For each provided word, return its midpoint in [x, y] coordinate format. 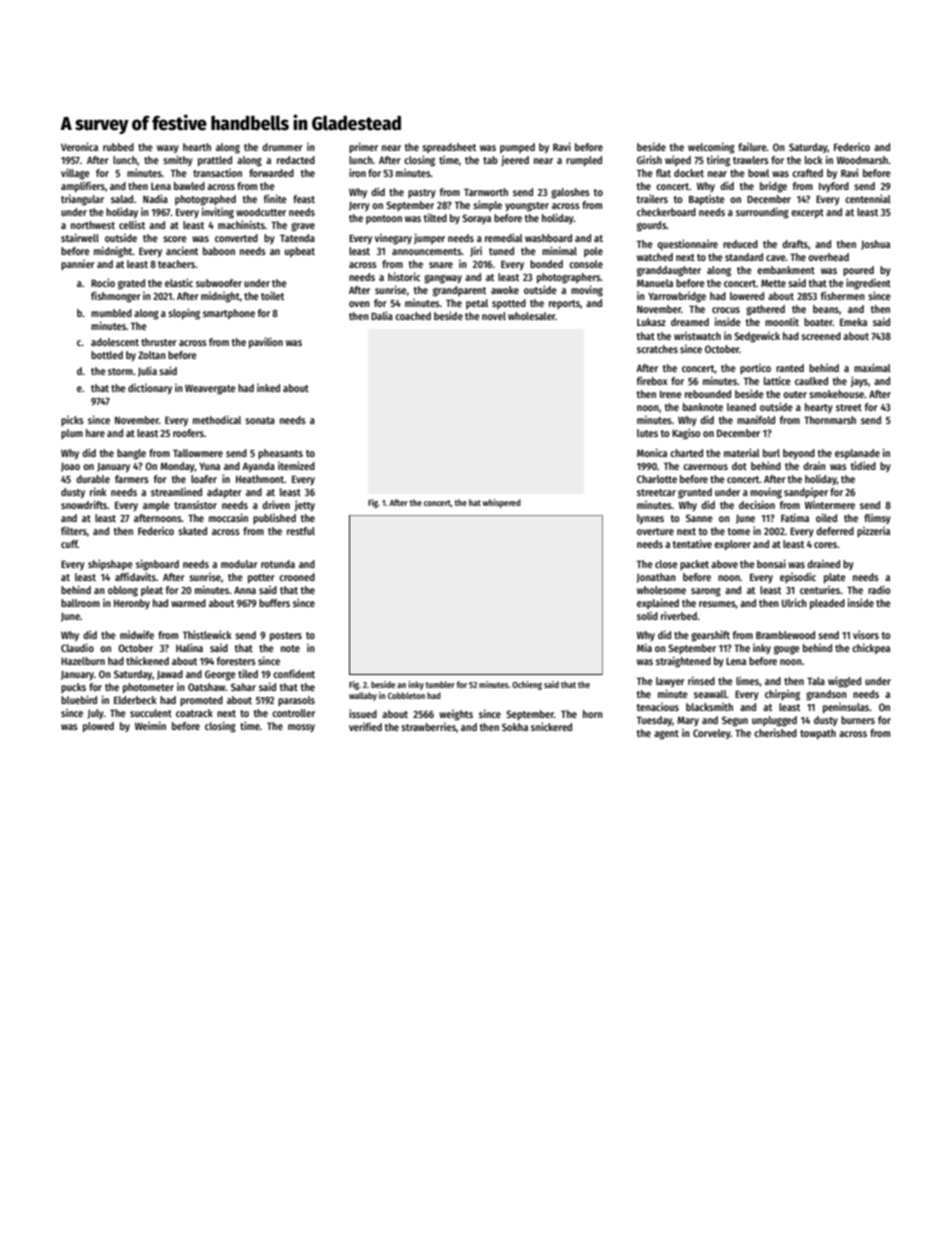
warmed [188, 603]
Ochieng [527, 685]
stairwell [80, 237]
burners [858, 720]
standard [744, 257]
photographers [569, 278]
